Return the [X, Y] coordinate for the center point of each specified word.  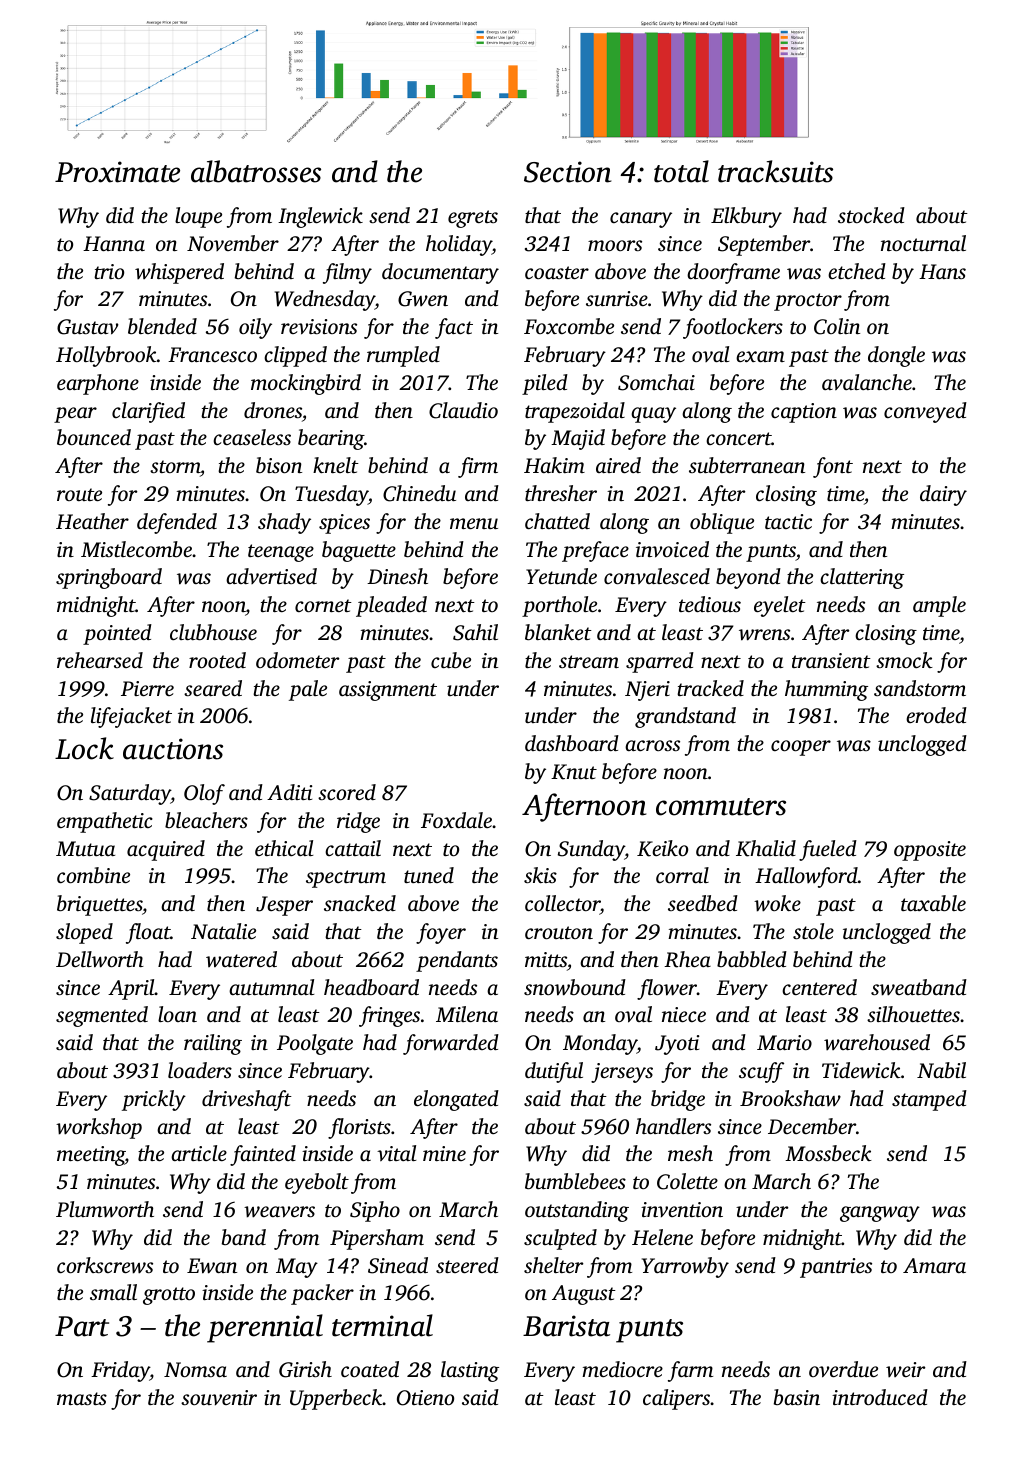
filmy [347, 273]
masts [82, 1398]
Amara [934, 1265]
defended [177, 523]
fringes [389, 1016]
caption [804, 413]
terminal [382, 1325]
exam [760, 356]
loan [177, 1014]
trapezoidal [575, 412]
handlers [673, 1126]
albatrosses [256, 171]
